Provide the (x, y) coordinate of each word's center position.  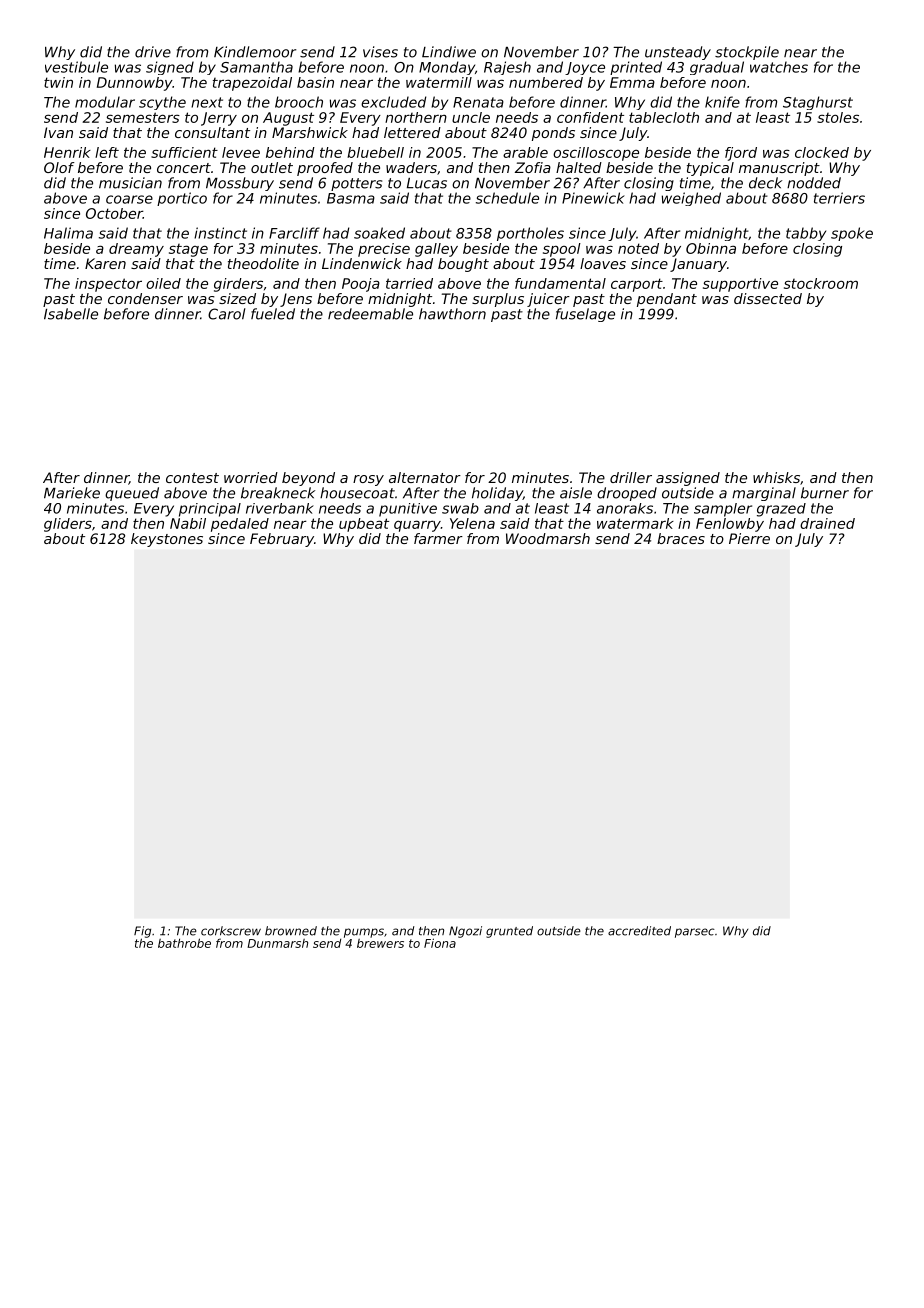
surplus (498, 300)
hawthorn (452, 314)
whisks (776, 477)
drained (827, 523)
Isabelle (71, 314)
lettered (412, 132)
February (282, 540)
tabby (806, 234)
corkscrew (231, 931)
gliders (68, 525)
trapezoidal (252, 84)
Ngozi (465, 932)
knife (722, 102)
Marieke (72, 493)
